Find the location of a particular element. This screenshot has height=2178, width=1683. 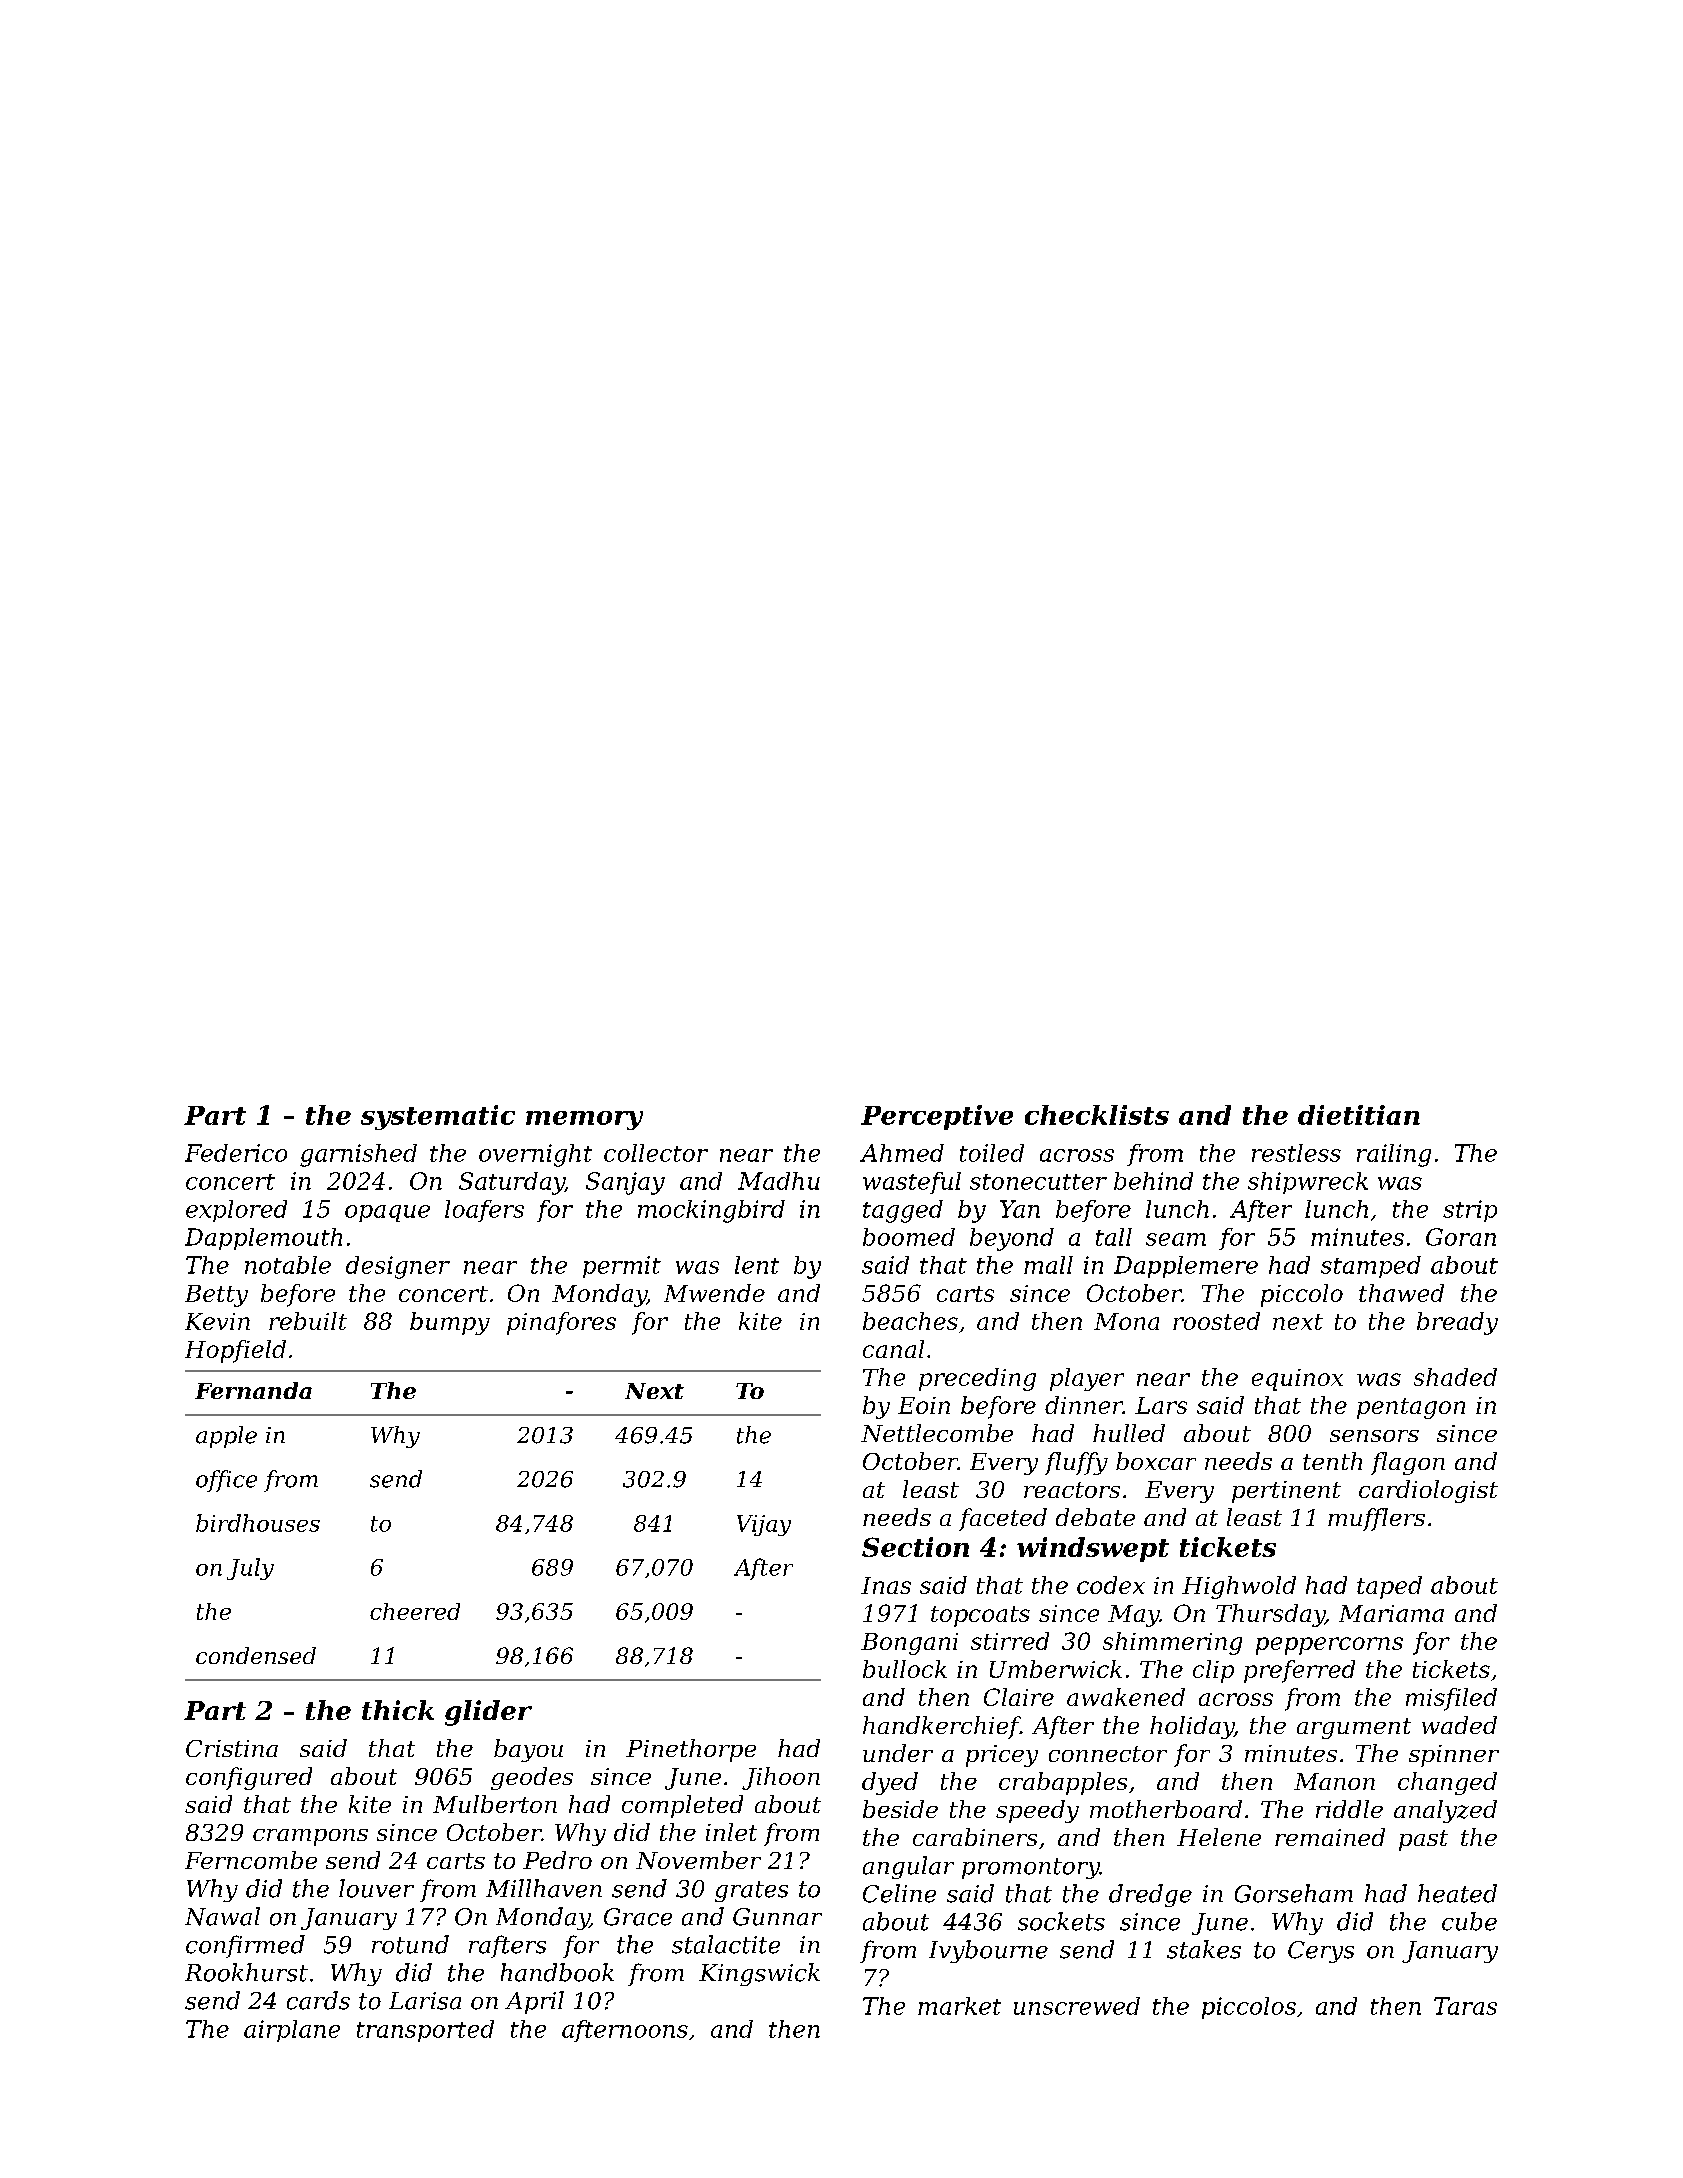

Jihoon is located at coordinates (781, 1778).
